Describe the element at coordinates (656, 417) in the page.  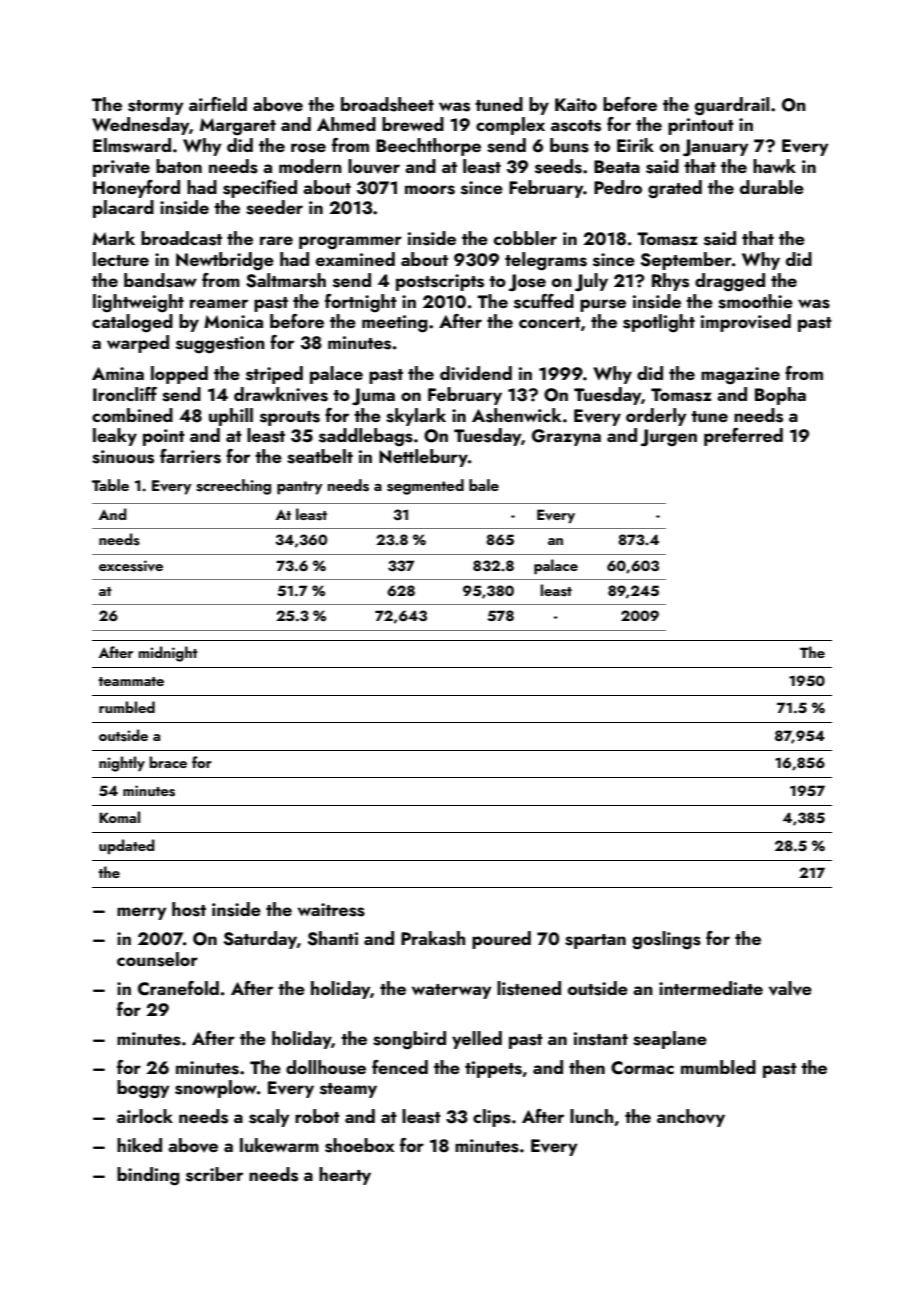
I see `orderly` at that location.
